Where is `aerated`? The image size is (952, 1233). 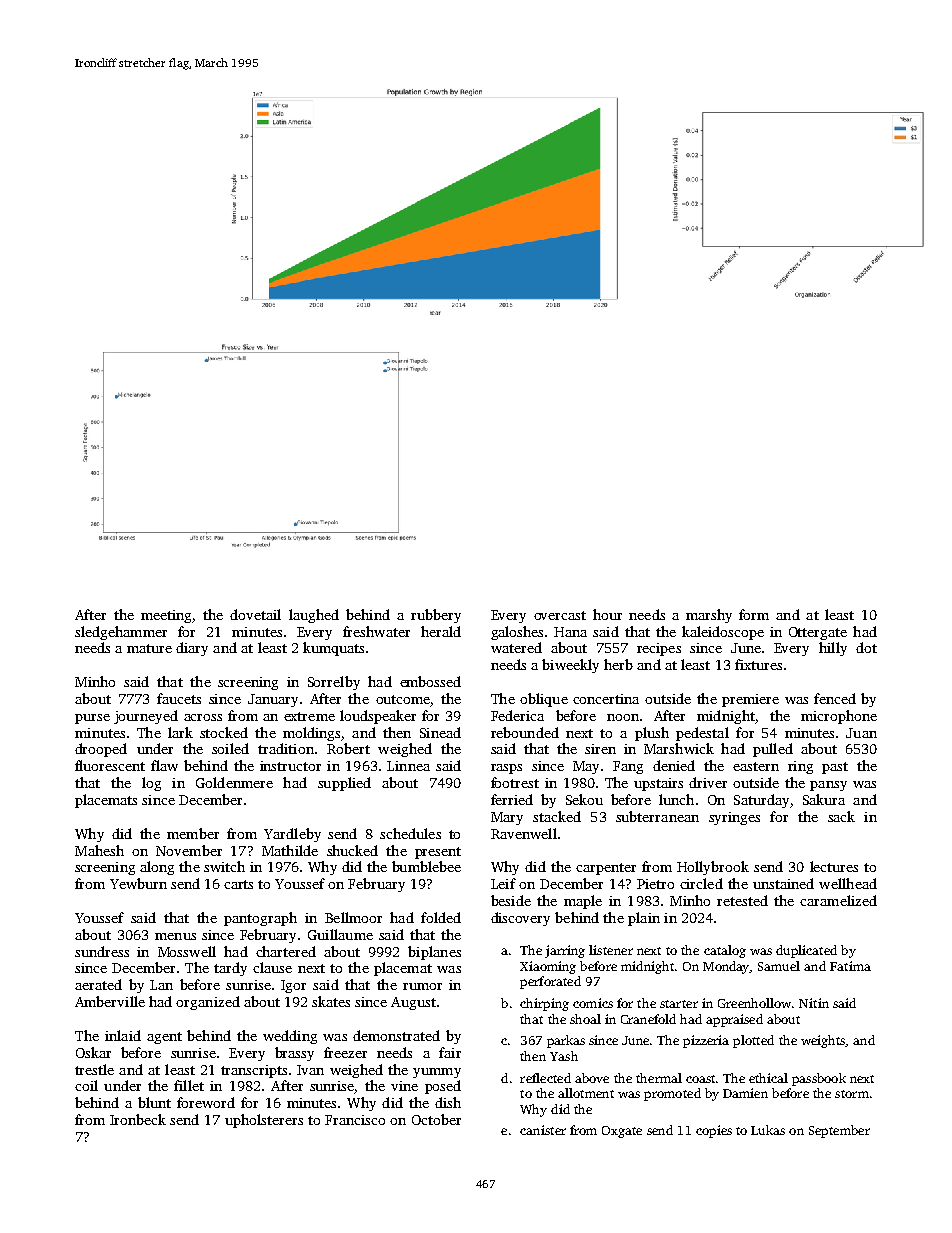 aerated is located at coordinates (98, 984).
